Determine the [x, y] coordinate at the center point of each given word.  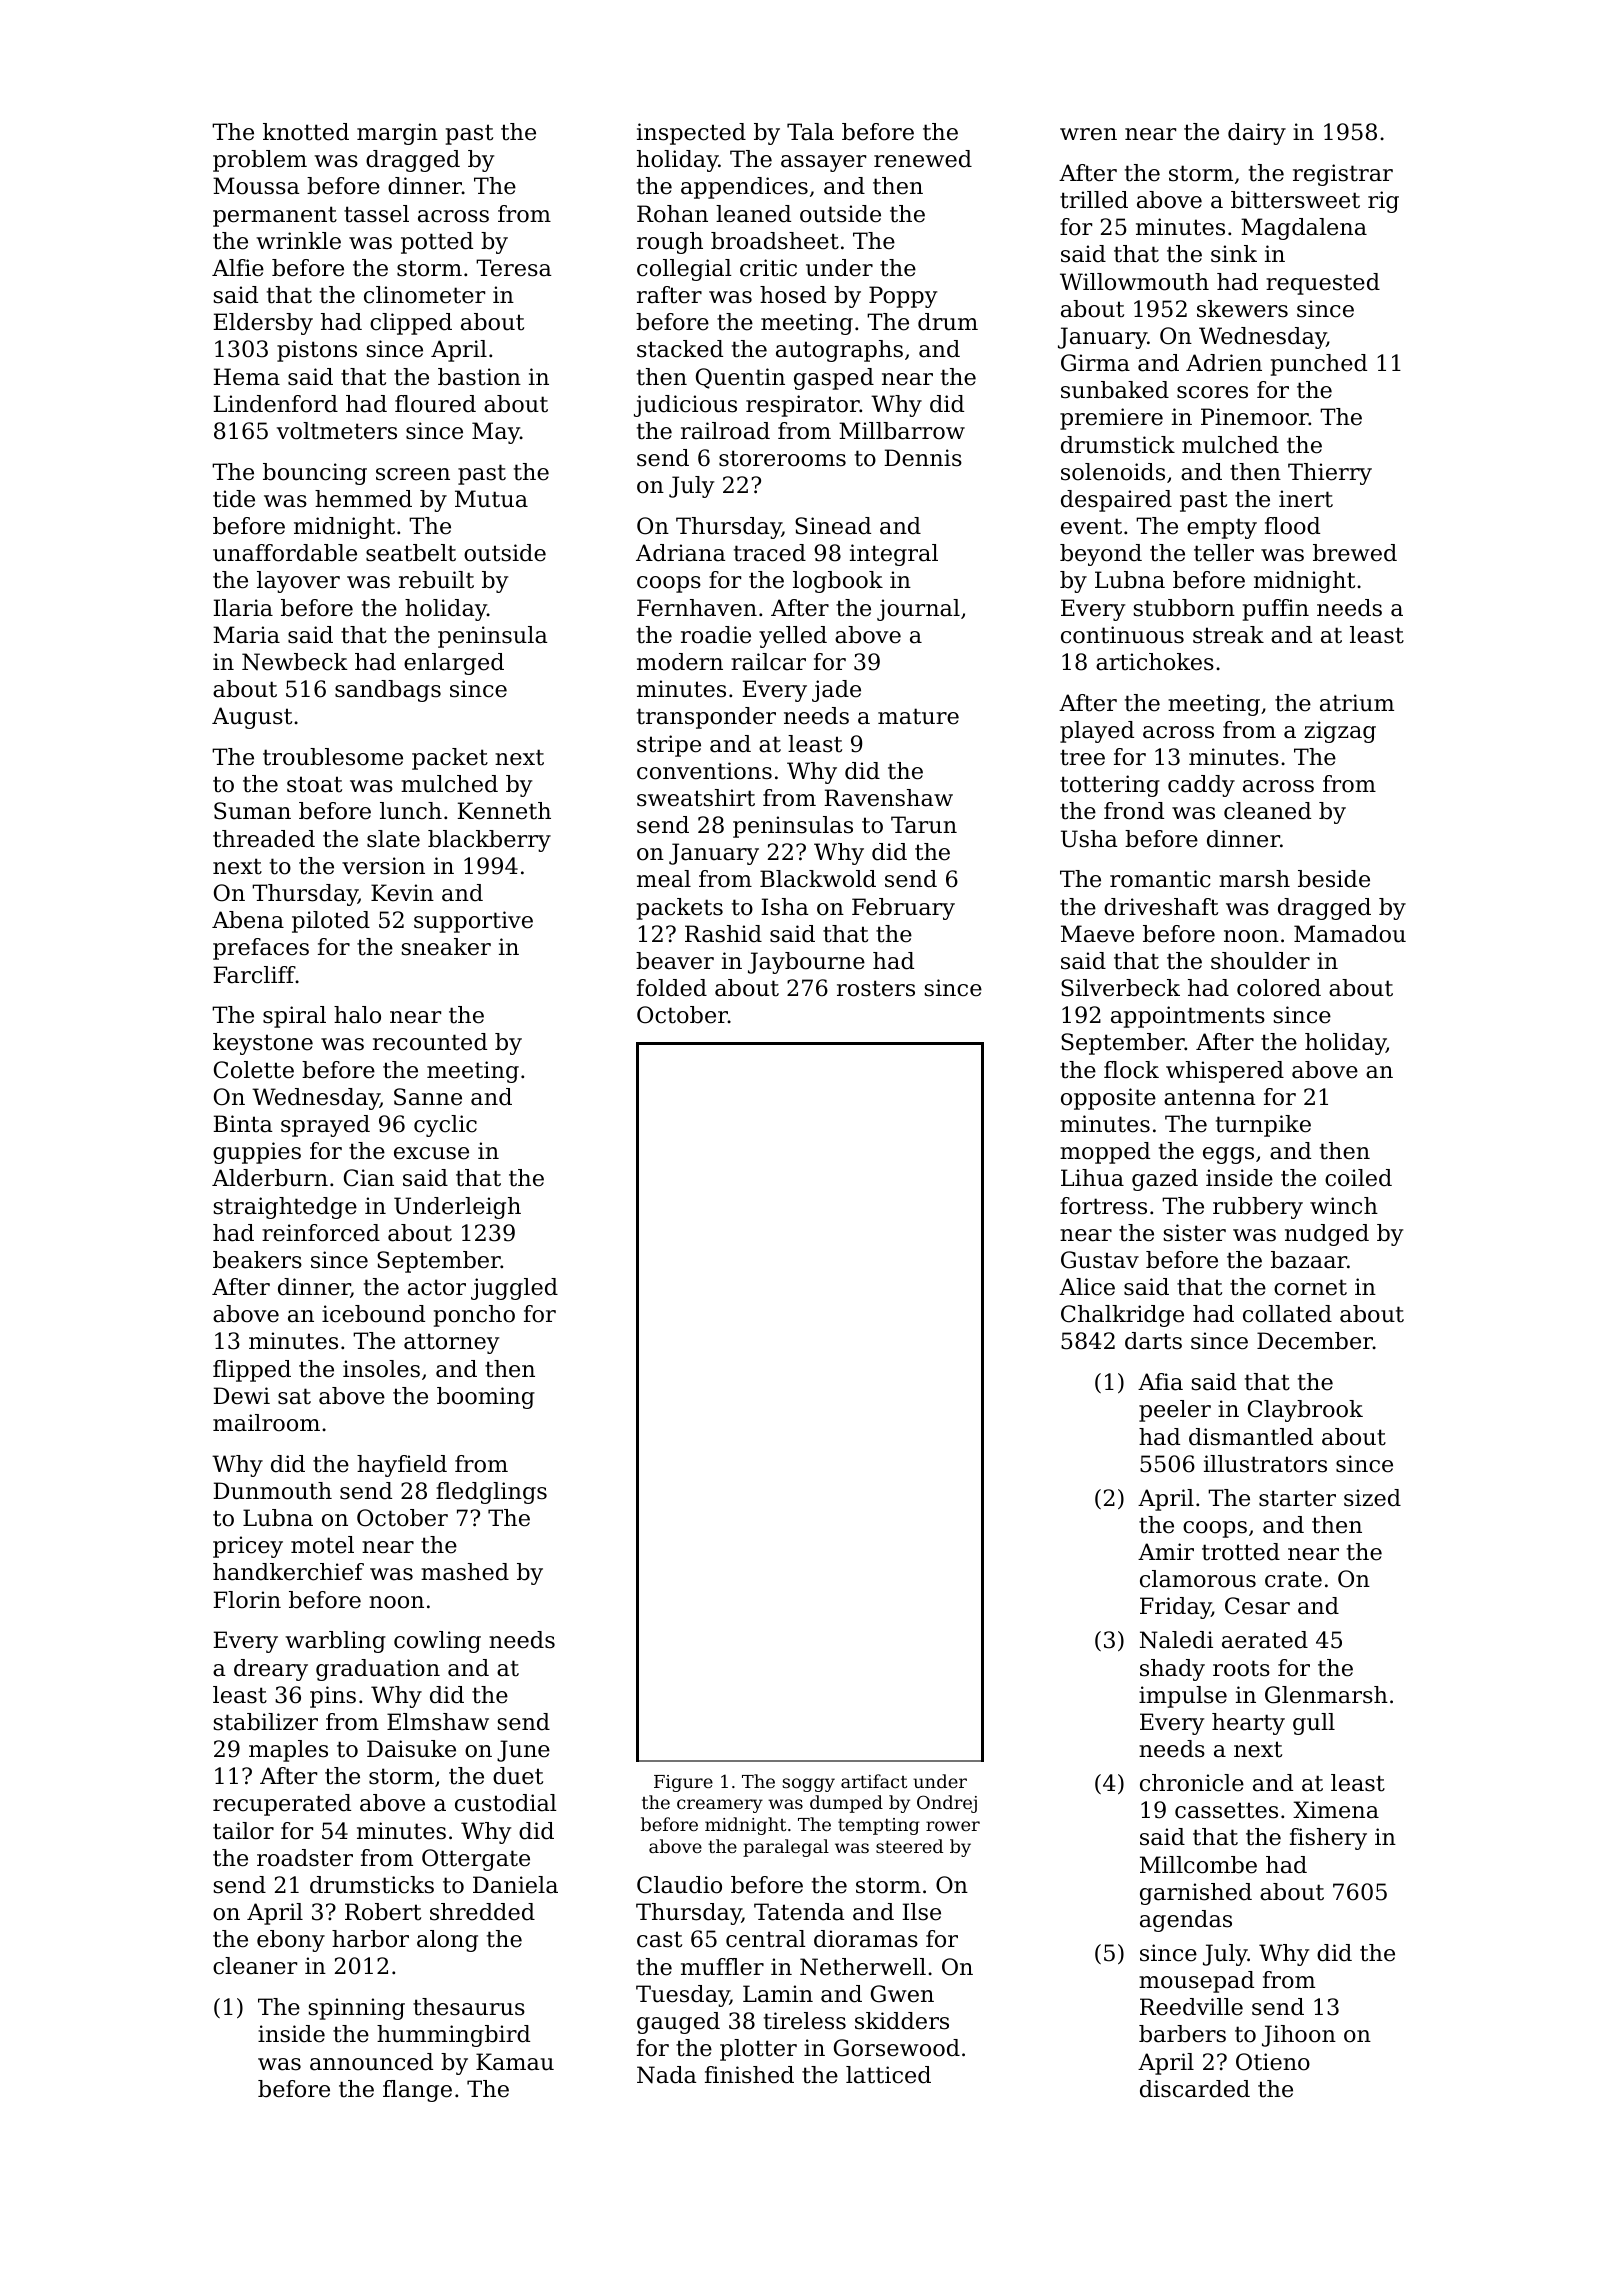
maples [288, 1751]
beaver [675, 961]
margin [397, 134]
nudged [1327, 1235]
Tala [810, 132]
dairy [1257, 134]
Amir [1166, 1551]
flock [1131, 1070]
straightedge [285, 1208]
